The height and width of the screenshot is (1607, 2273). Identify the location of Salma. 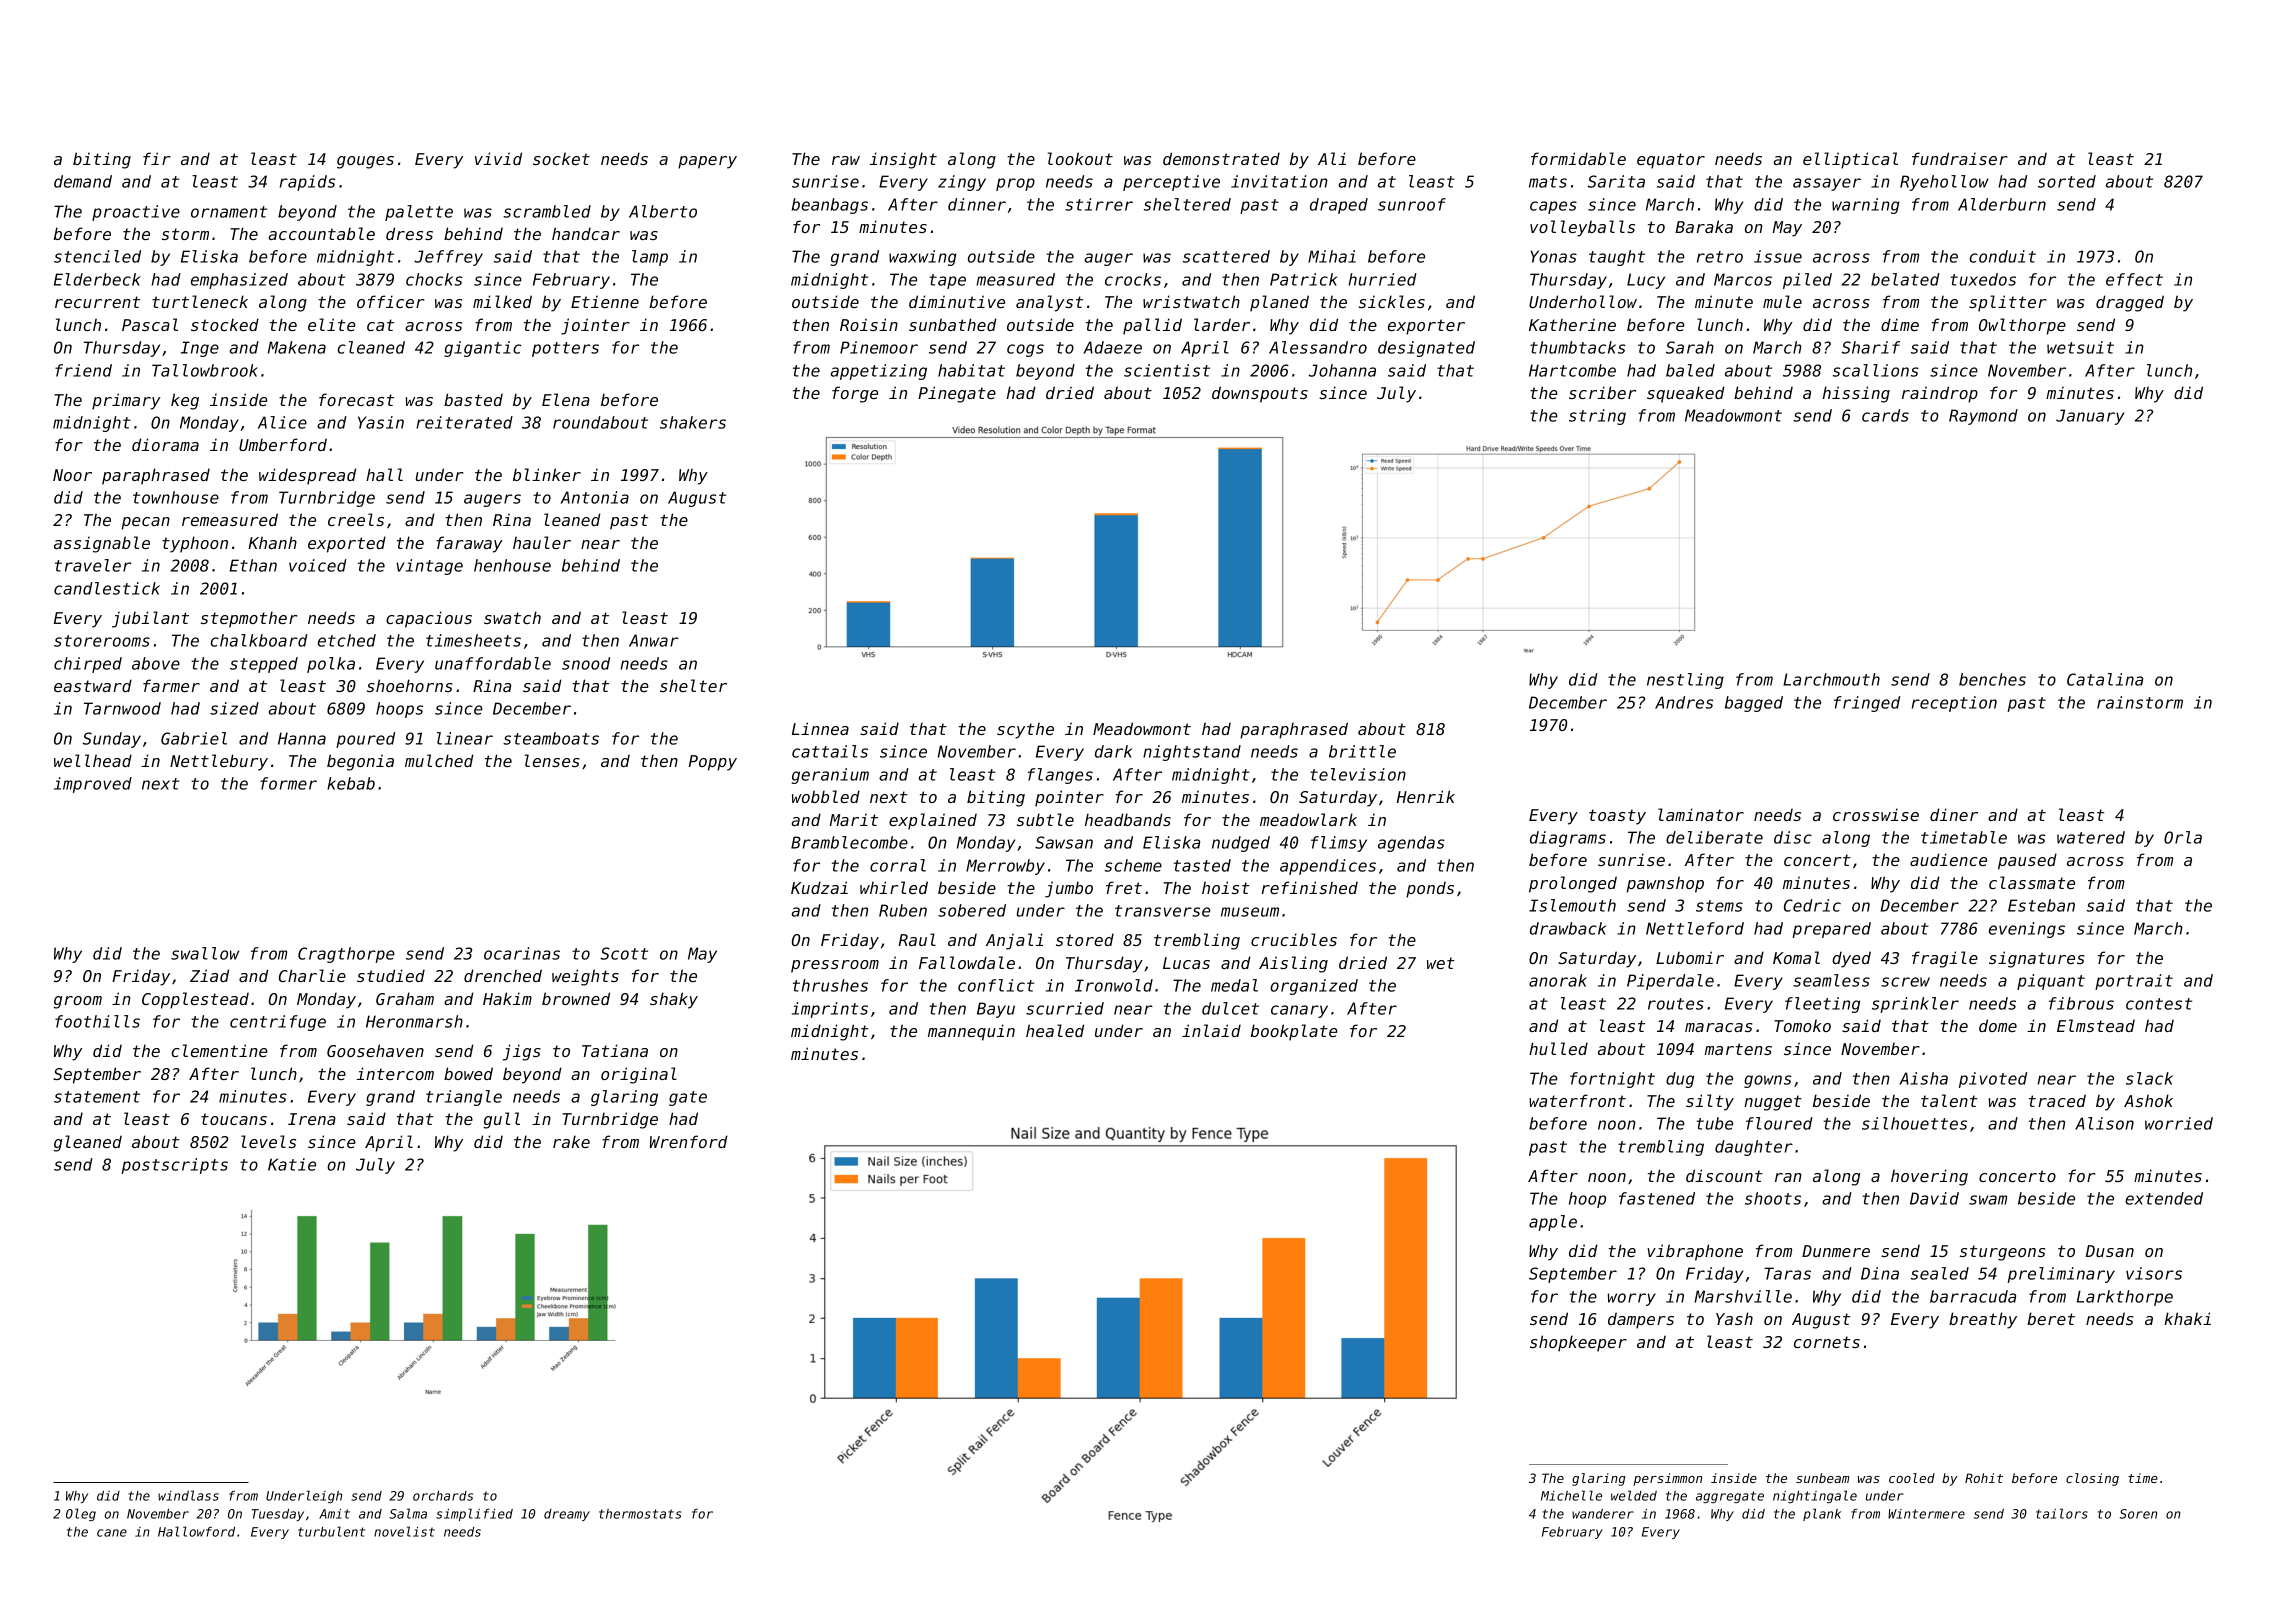
(408, 1513).
